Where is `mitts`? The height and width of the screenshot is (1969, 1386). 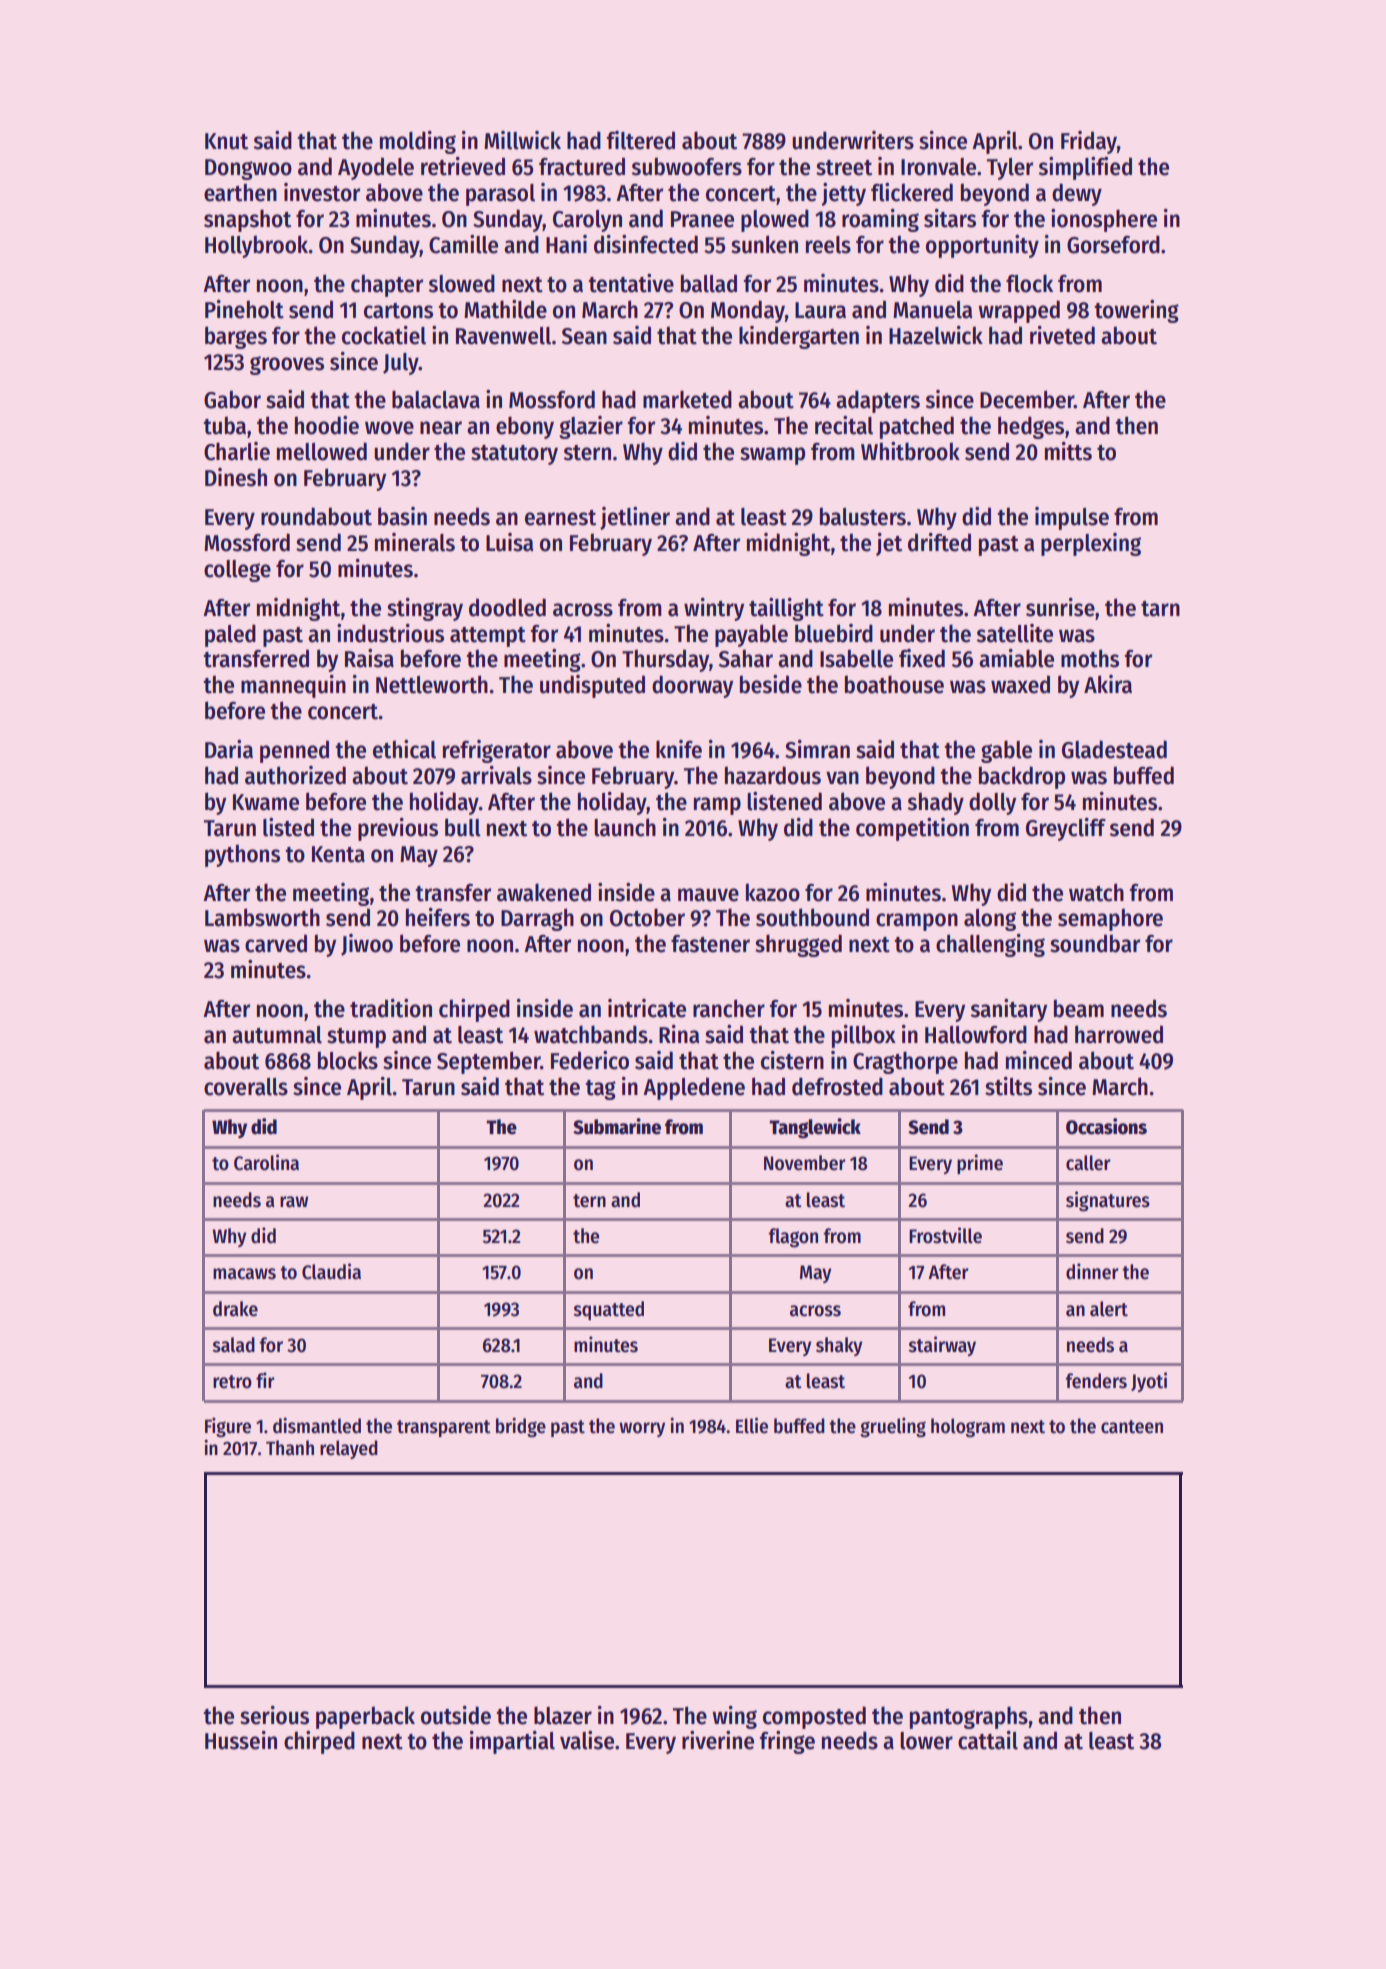 mitts is located at coordinates (1068, 451).
